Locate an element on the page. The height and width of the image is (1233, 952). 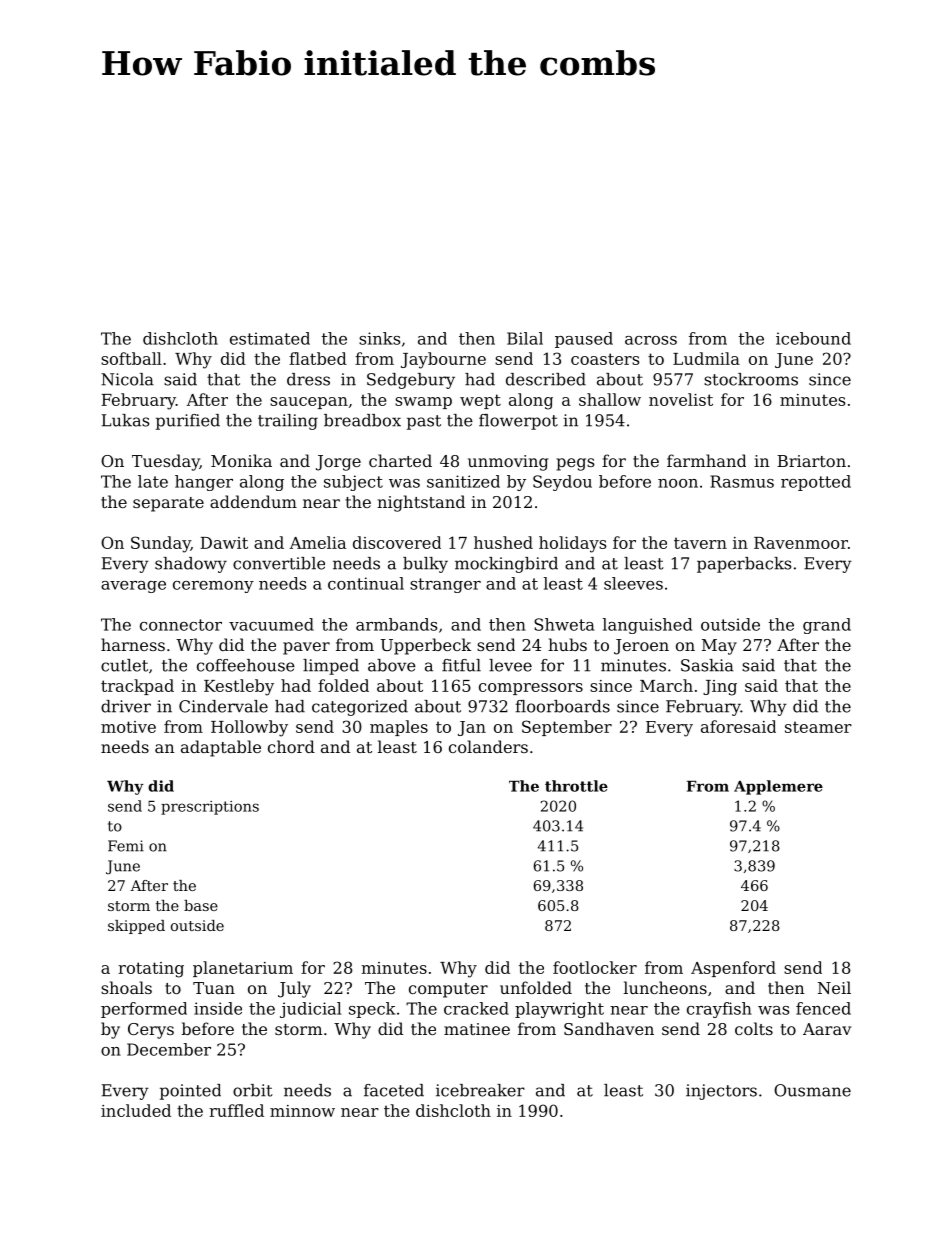
stranger is located at coordinates (445, 585).
